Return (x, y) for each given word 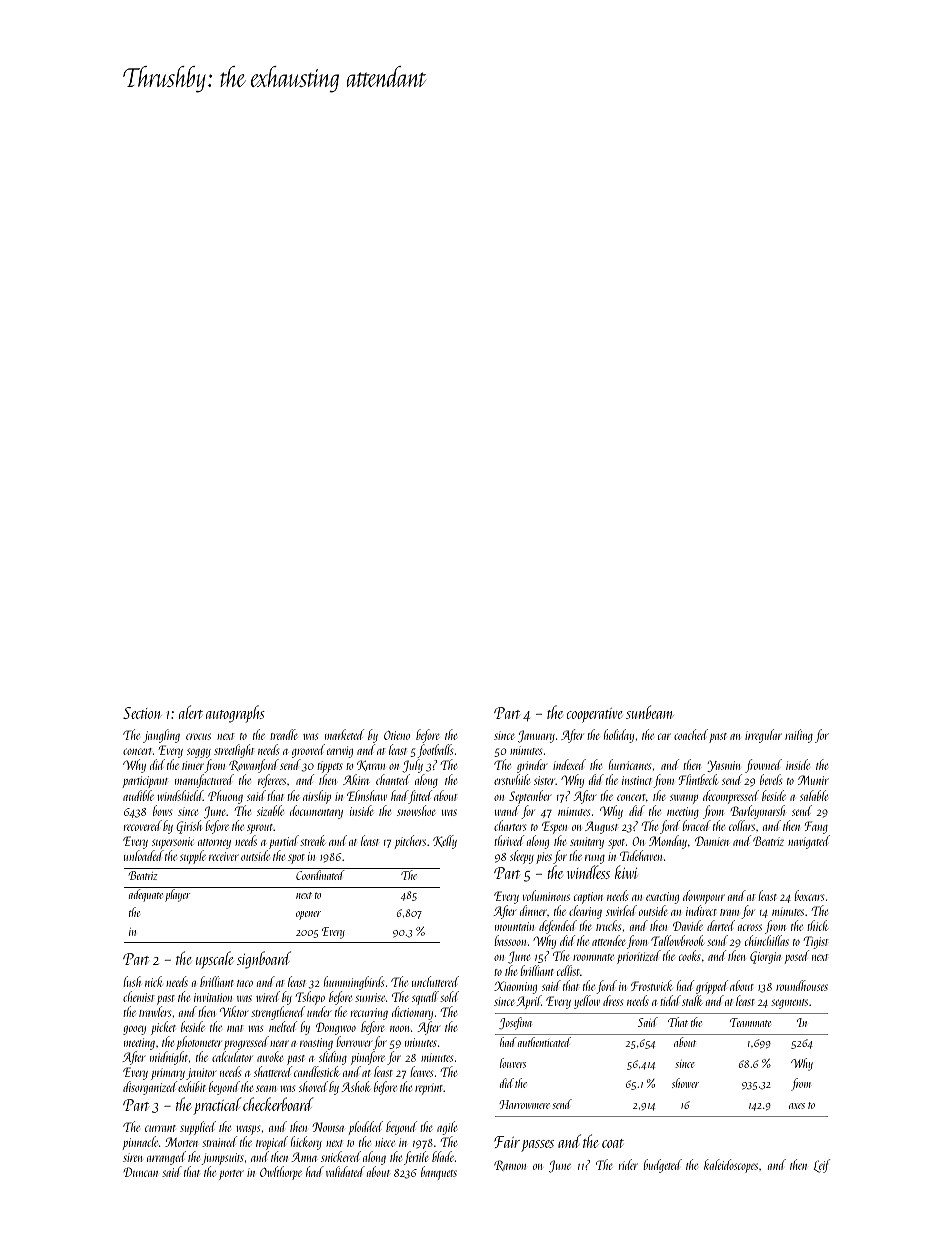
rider (628, 1164)
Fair (507, 1142)
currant (160, 1128)
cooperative (595, 715)
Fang (816, 827)
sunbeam (650, 712)
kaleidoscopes (731, 1166)
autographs (235, 714)
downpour (704, 897)
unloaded (144, 855)
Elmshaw (367, 795)
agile (447, 1128)
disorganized (149, 1088)
